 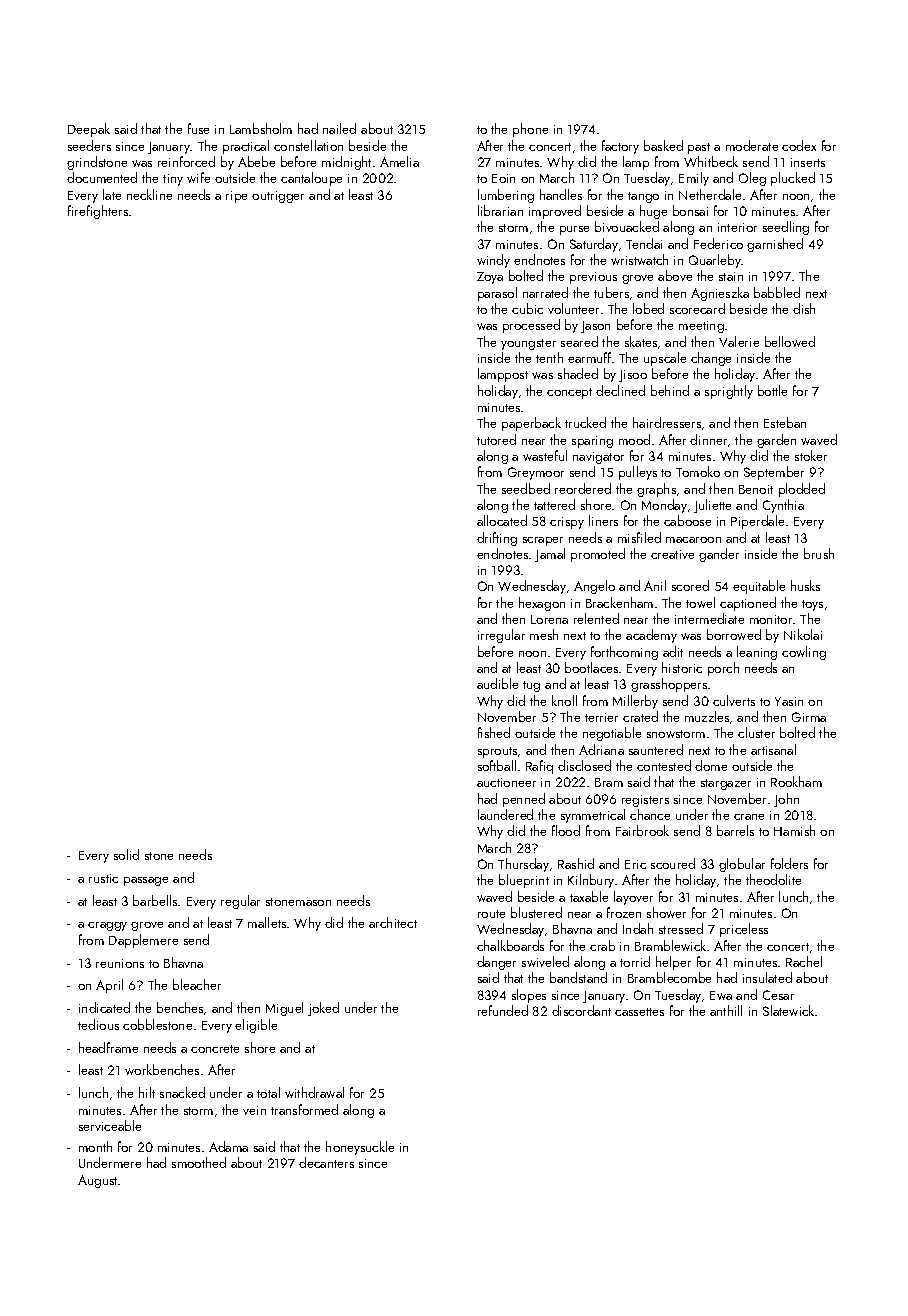 I want to click on September, so click(x=774, y=473).
